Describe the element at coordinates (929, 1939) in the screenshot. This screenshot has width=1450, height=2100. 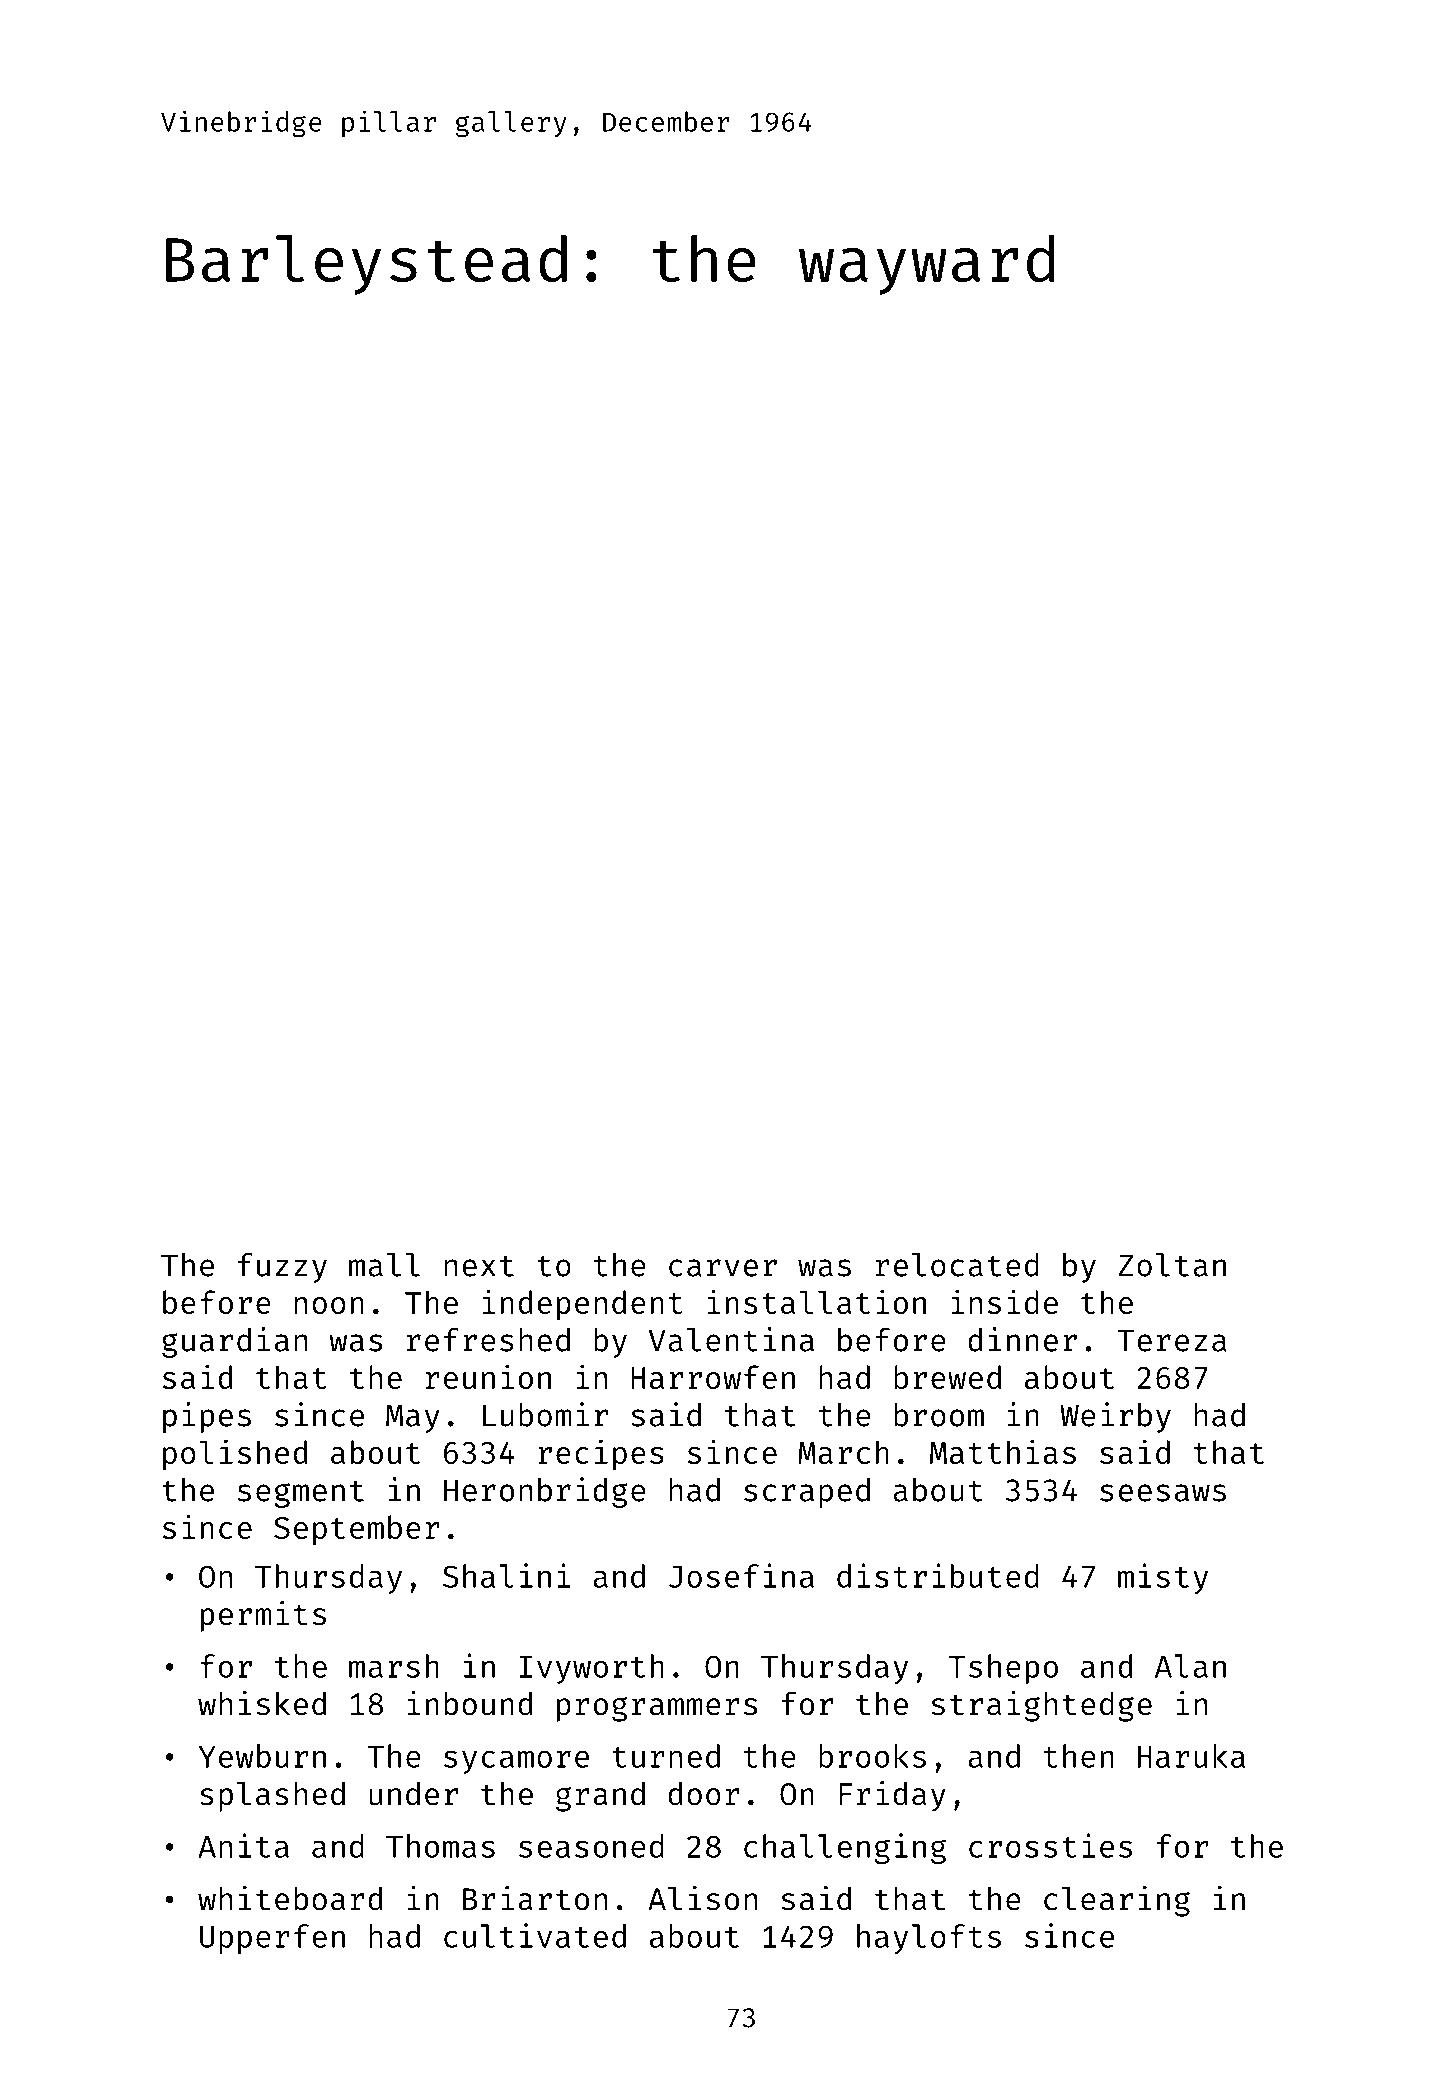
I see `haylofts` at that location.
